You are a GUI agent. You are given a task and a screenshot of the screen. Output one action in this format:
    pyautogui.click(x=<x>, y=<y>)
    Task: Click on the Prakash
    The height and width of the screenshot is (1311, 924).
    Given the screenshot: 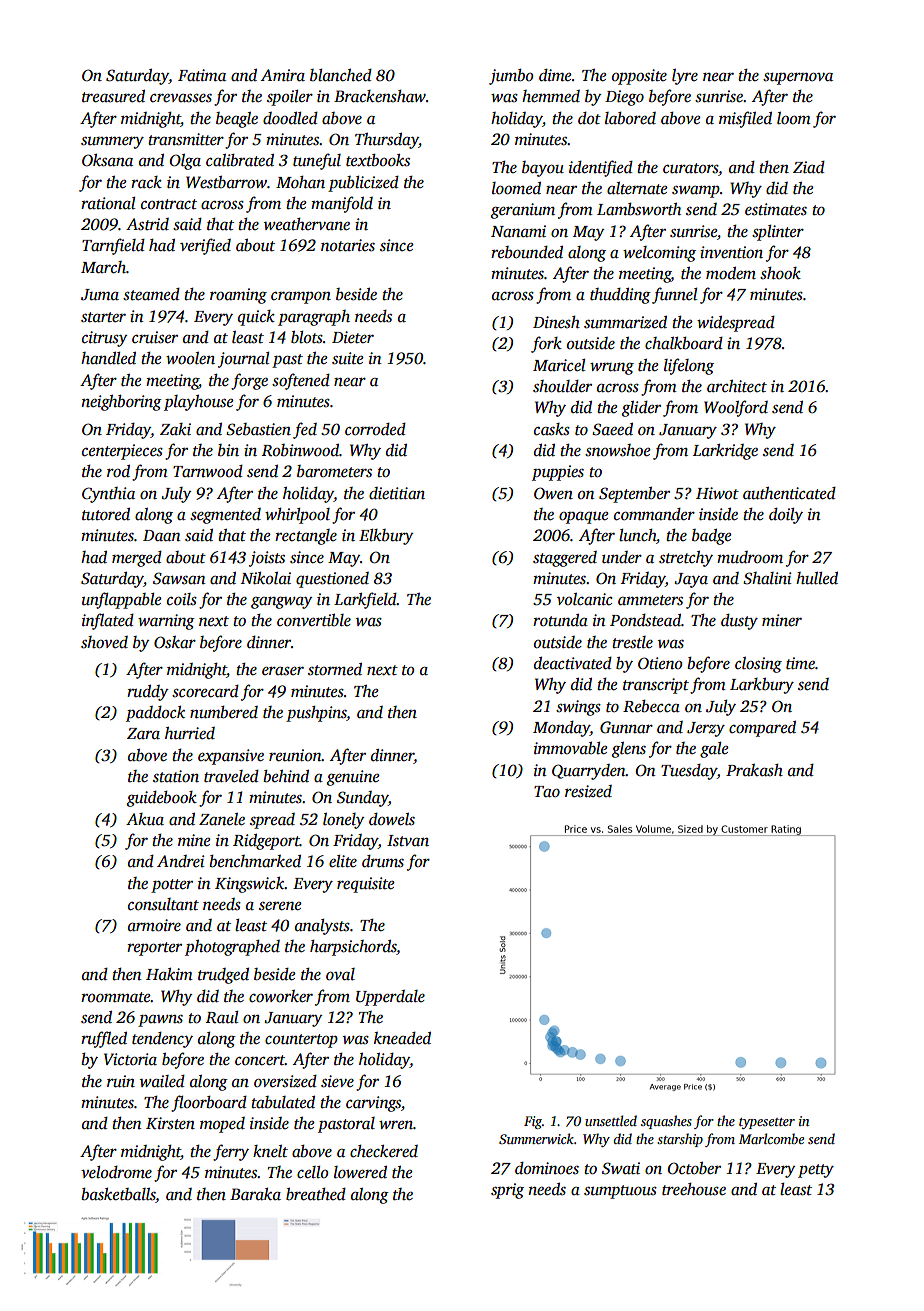 What is the action you would take?
    pyautogui.click(x=754, y=770)
